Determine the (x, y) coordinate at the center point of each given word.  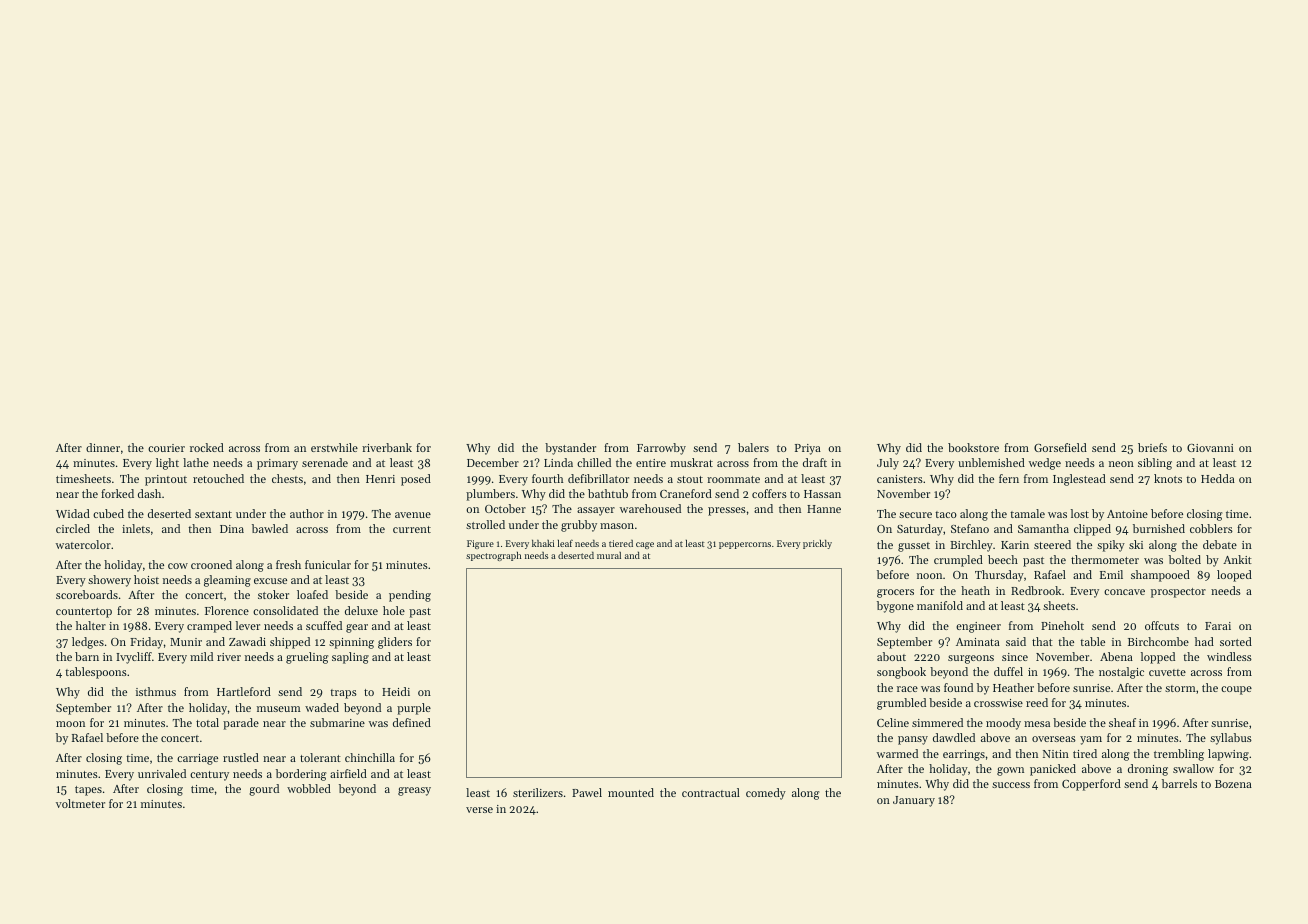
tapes (88, 791)
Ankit (1237, 559)
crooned (211, 564)
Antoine (1127, 514)
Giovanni (1210, 448)
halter (91, 625)
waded (322, 707)
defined (412, 722)
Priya (808, 449)
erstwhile (334, 447)
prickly (817, 544)
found (958, 687)
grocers (895, 593)
